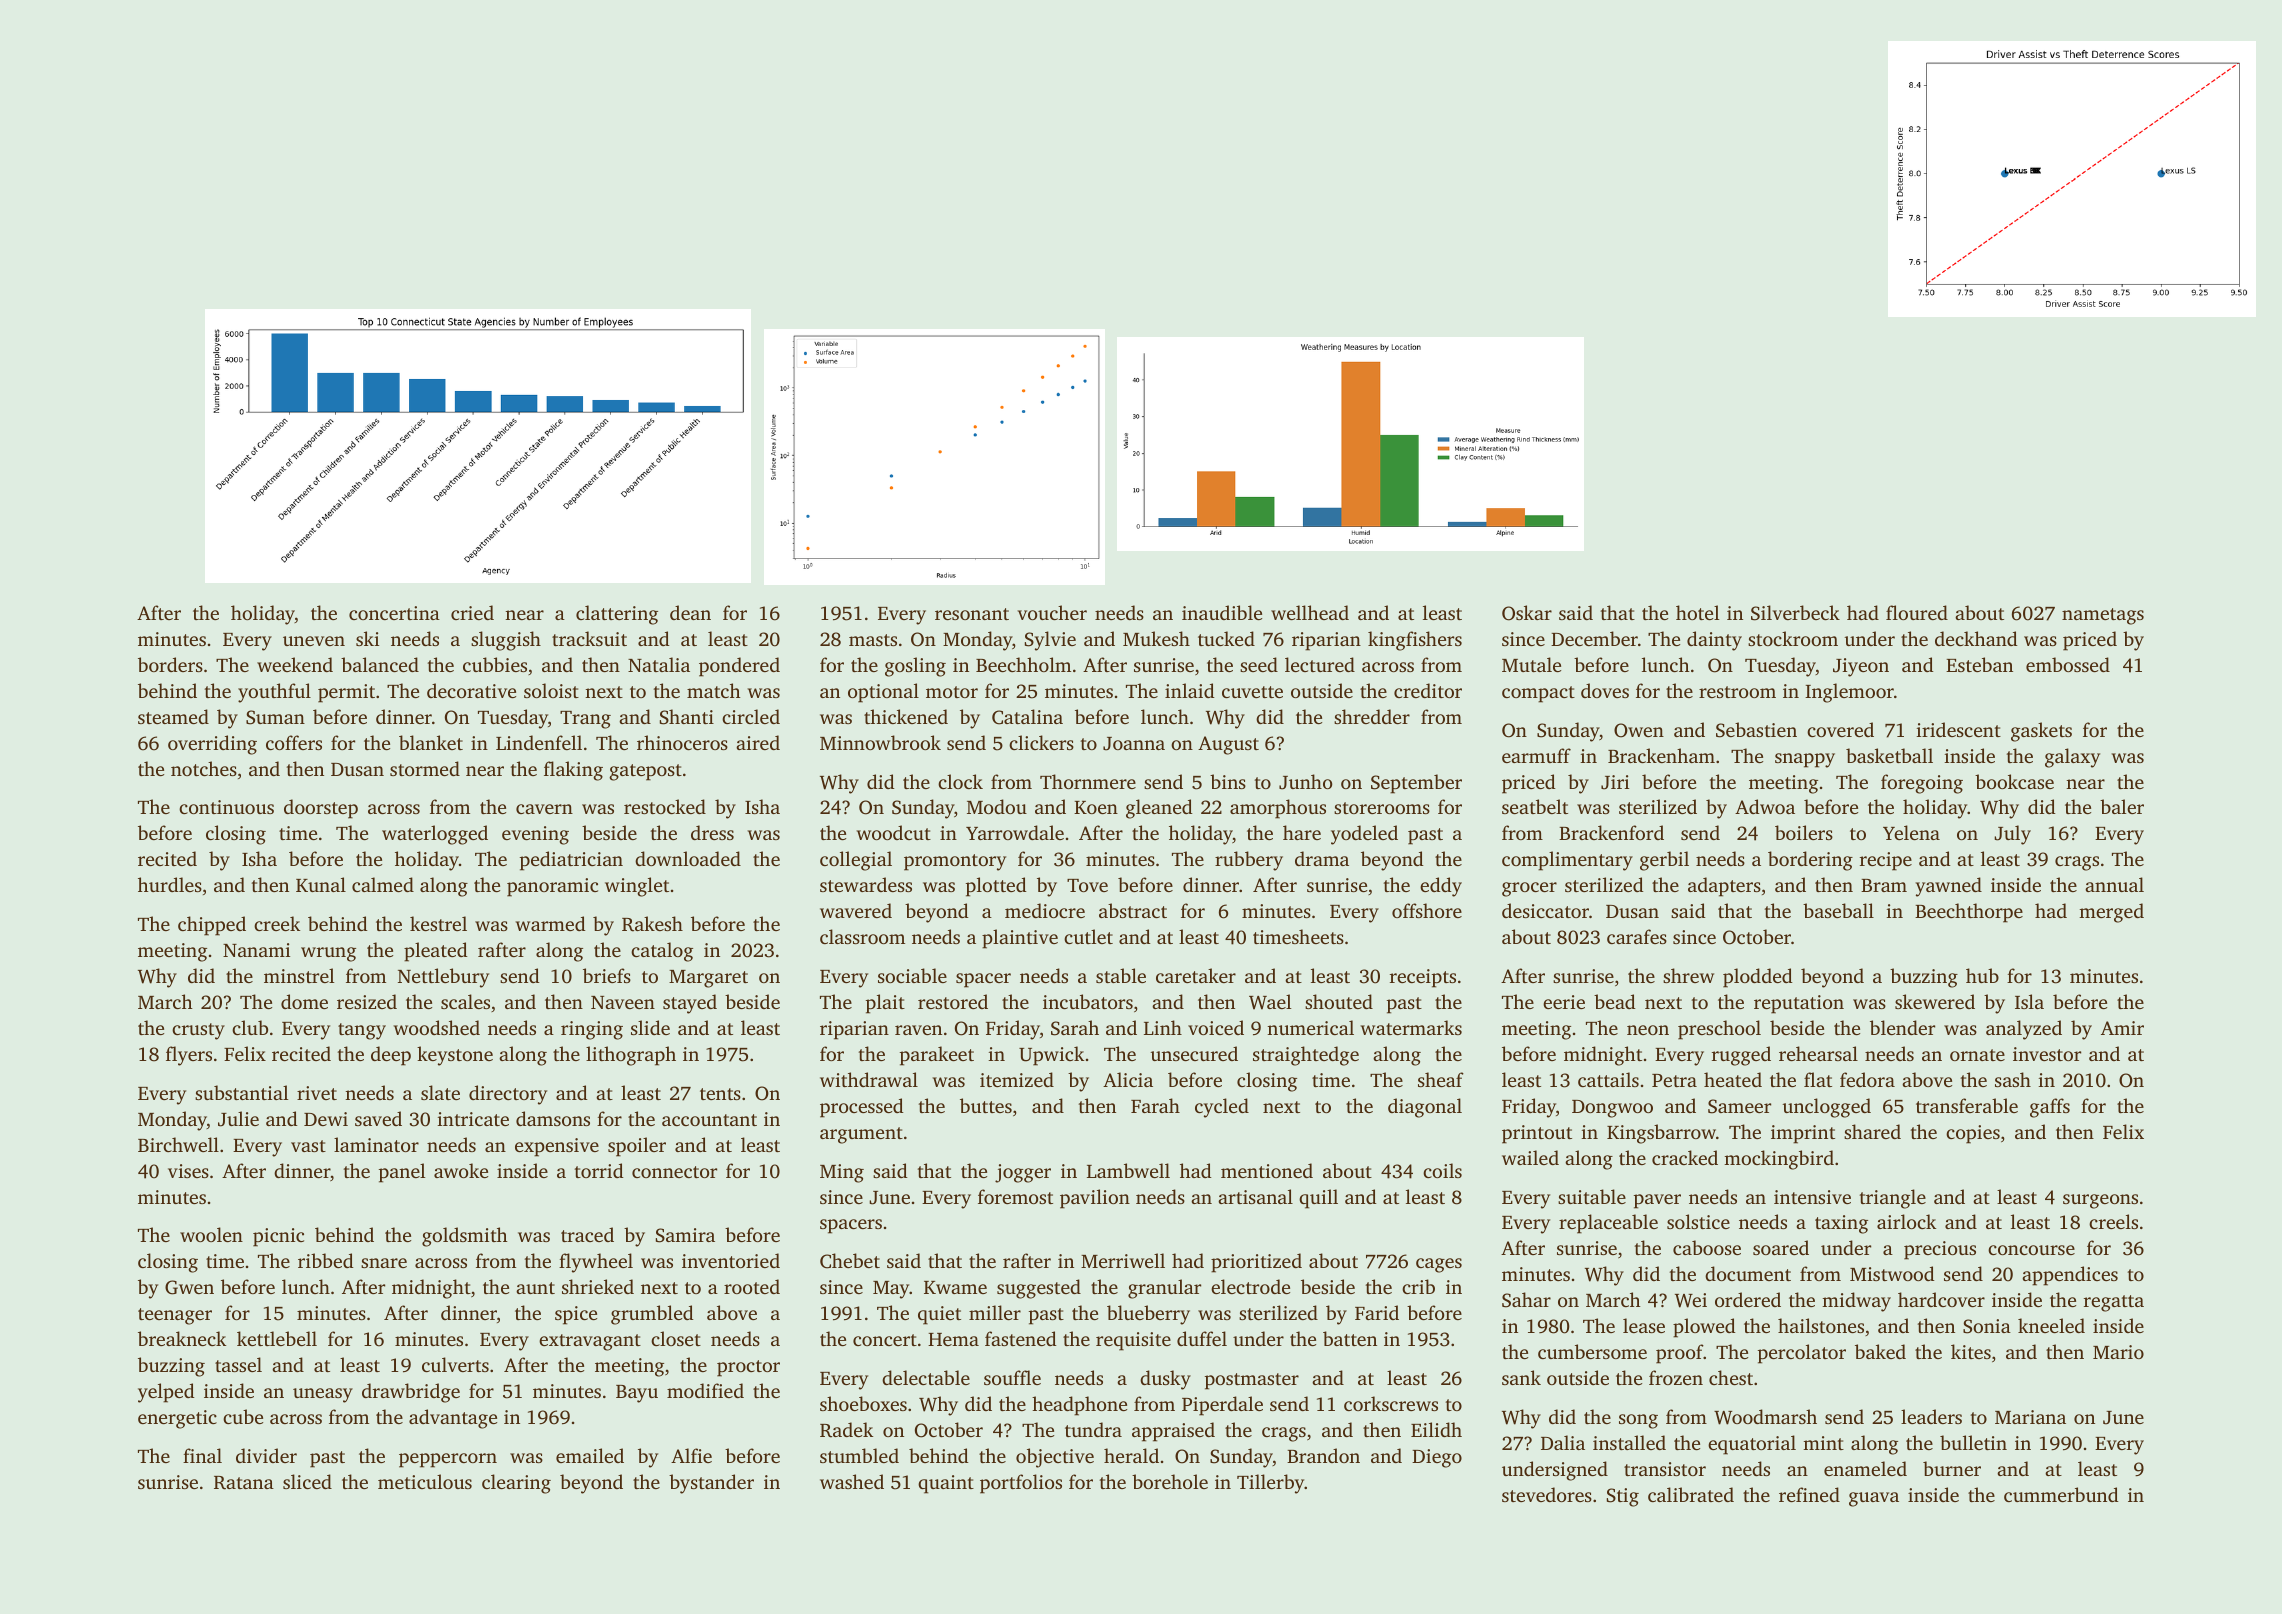  I want to click on Birchwell, so click(178, 1144).
